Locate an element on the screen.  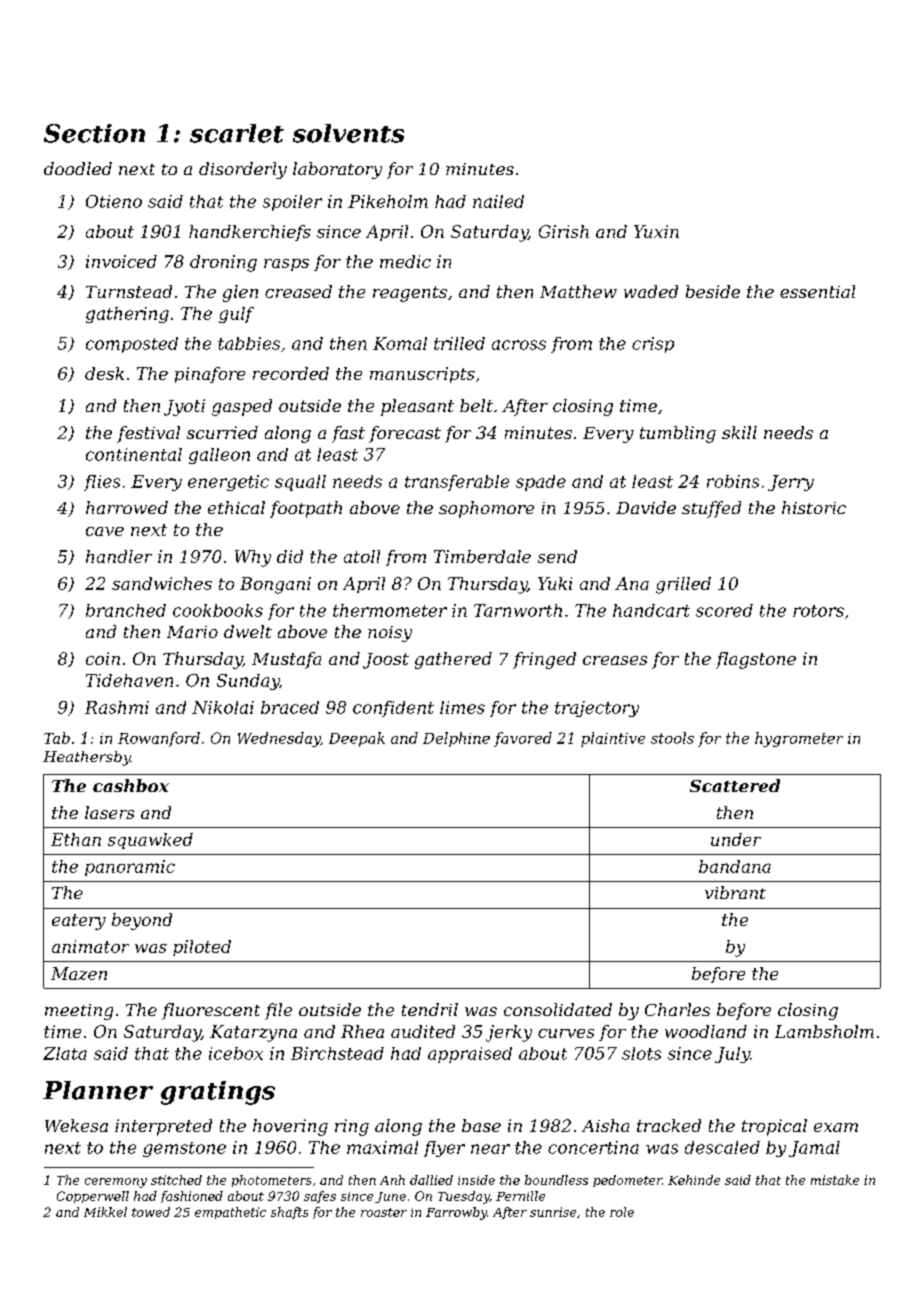
cookbooks is located at coordinates (218, 610).
